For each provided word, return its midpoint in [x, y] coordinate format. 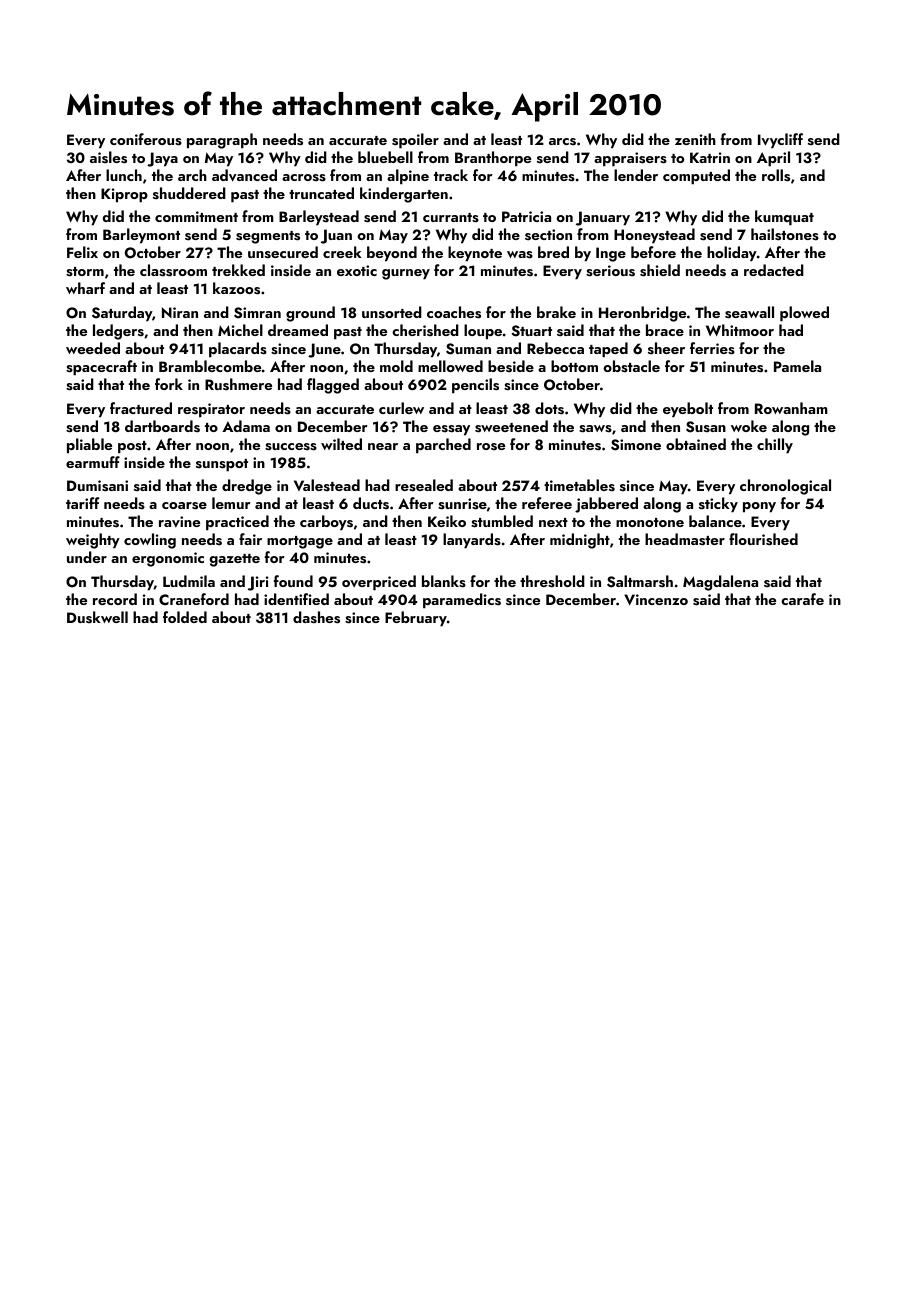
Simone [636, 445]
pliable [89, 446]
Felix [82, 252]
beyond [392, 254]
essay [451, 430]
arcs [562, 142]
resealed [424, 485]
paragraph [222, 141]
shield [660, 270]
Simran [257, 313]
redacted [774, 270]
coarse [184, 506]
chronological [785, 487]
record [115, 599]
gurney [406, 274]
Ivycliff [780, 141]
